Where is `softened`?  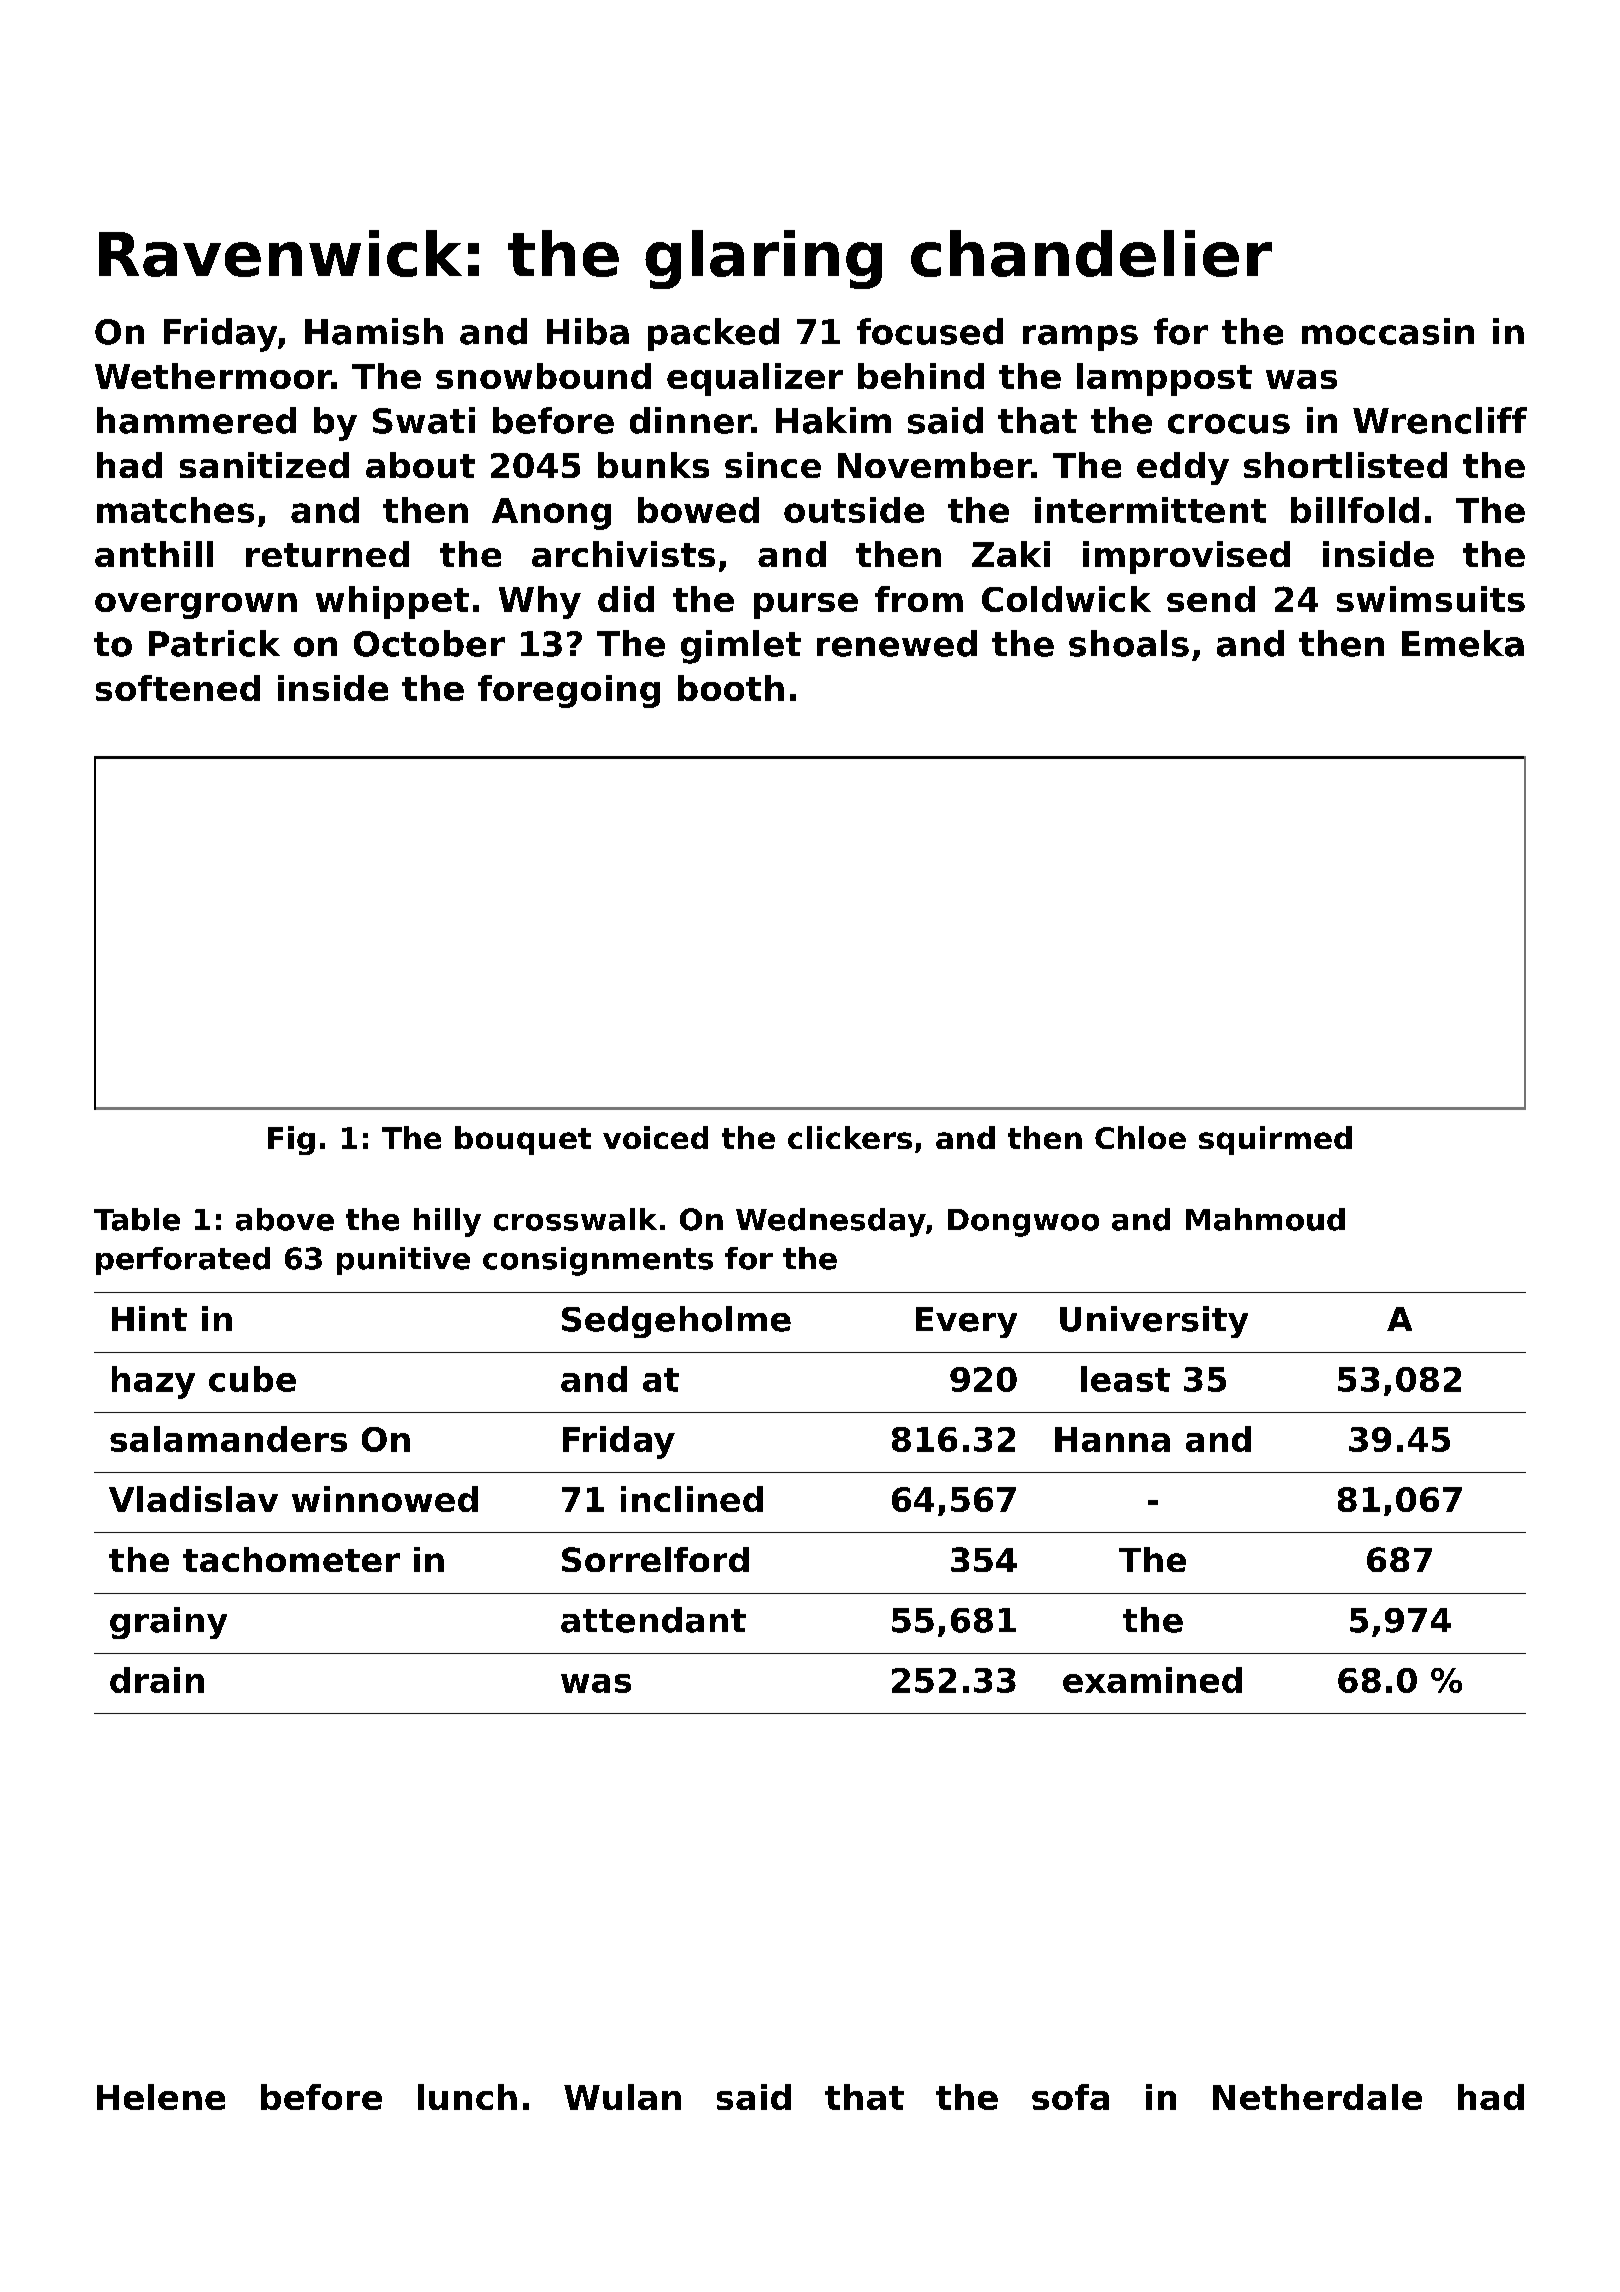 softened is located at coordinates (178, 688).
